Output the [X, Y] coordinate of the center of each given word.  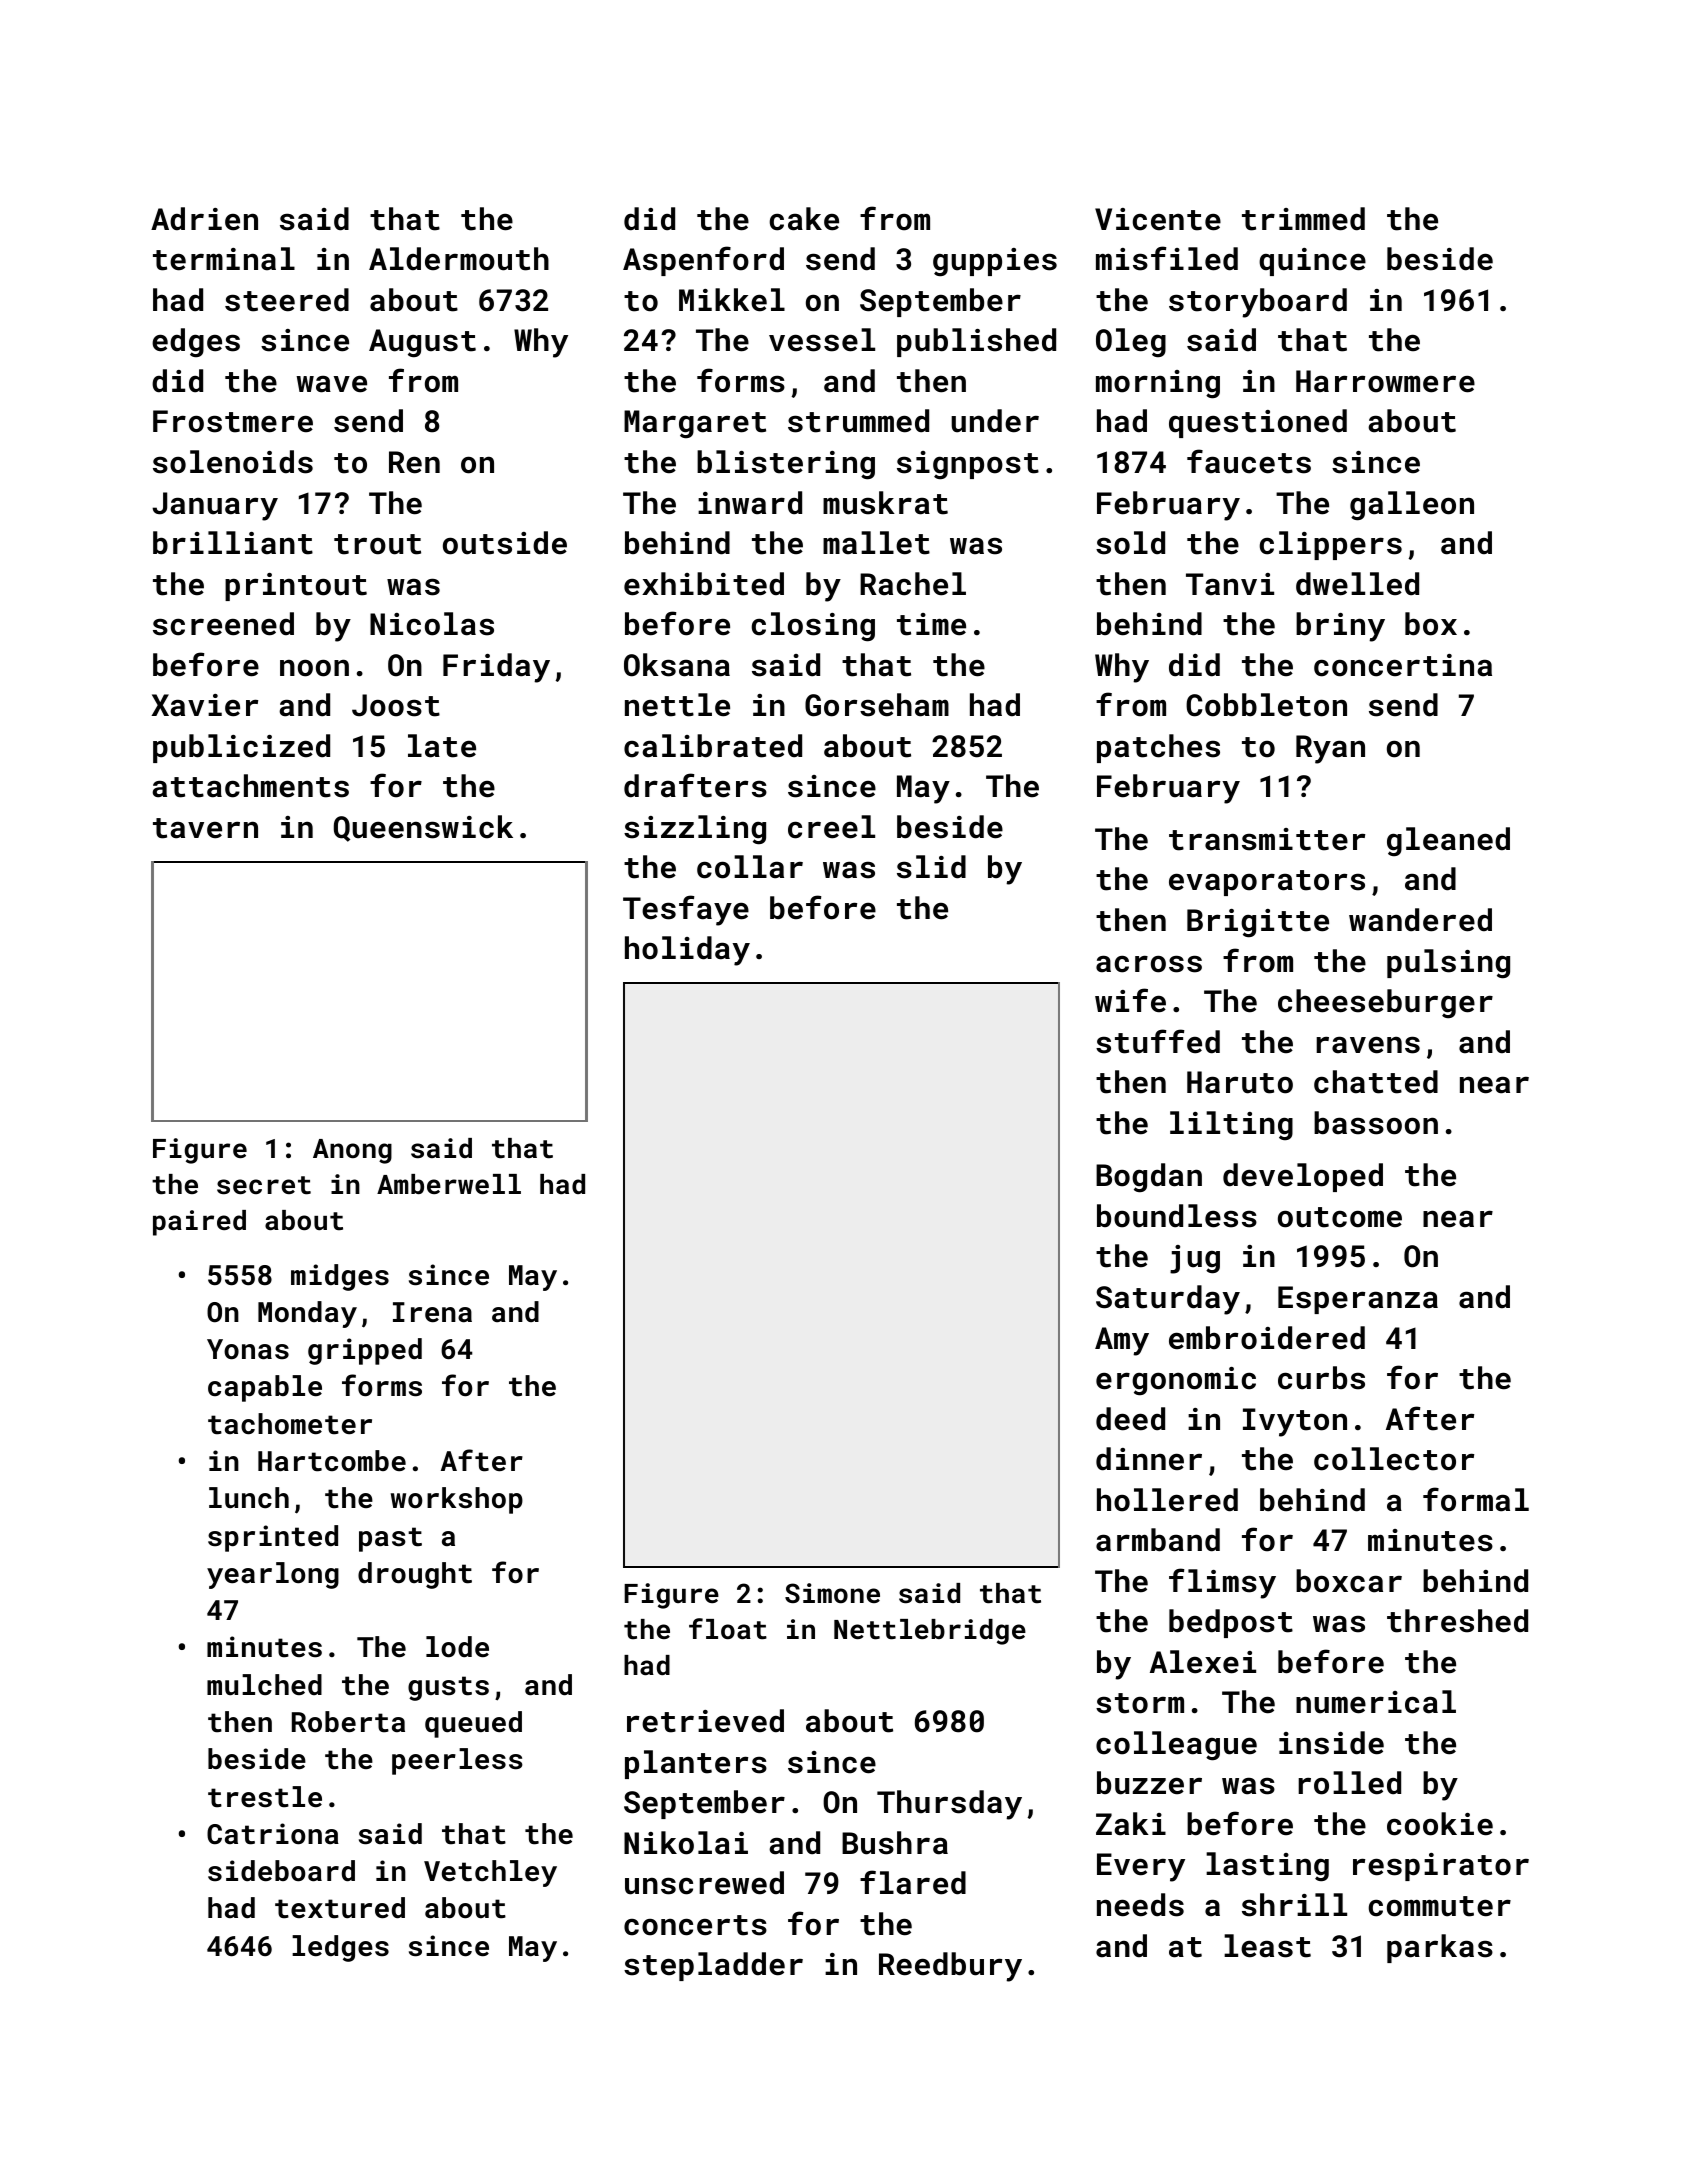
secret [264, 1185]
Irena [432, 1312]
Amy [1122, 1341]
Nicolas [432, 624]
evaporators [1267, 883]
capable [265, 1388]
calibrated [713, 746]
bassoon [1376, 1123]
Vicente [1158, 219]
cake [804, 219]
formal [1476, 1499]
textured [340, 1908]
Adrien [204, 219]
